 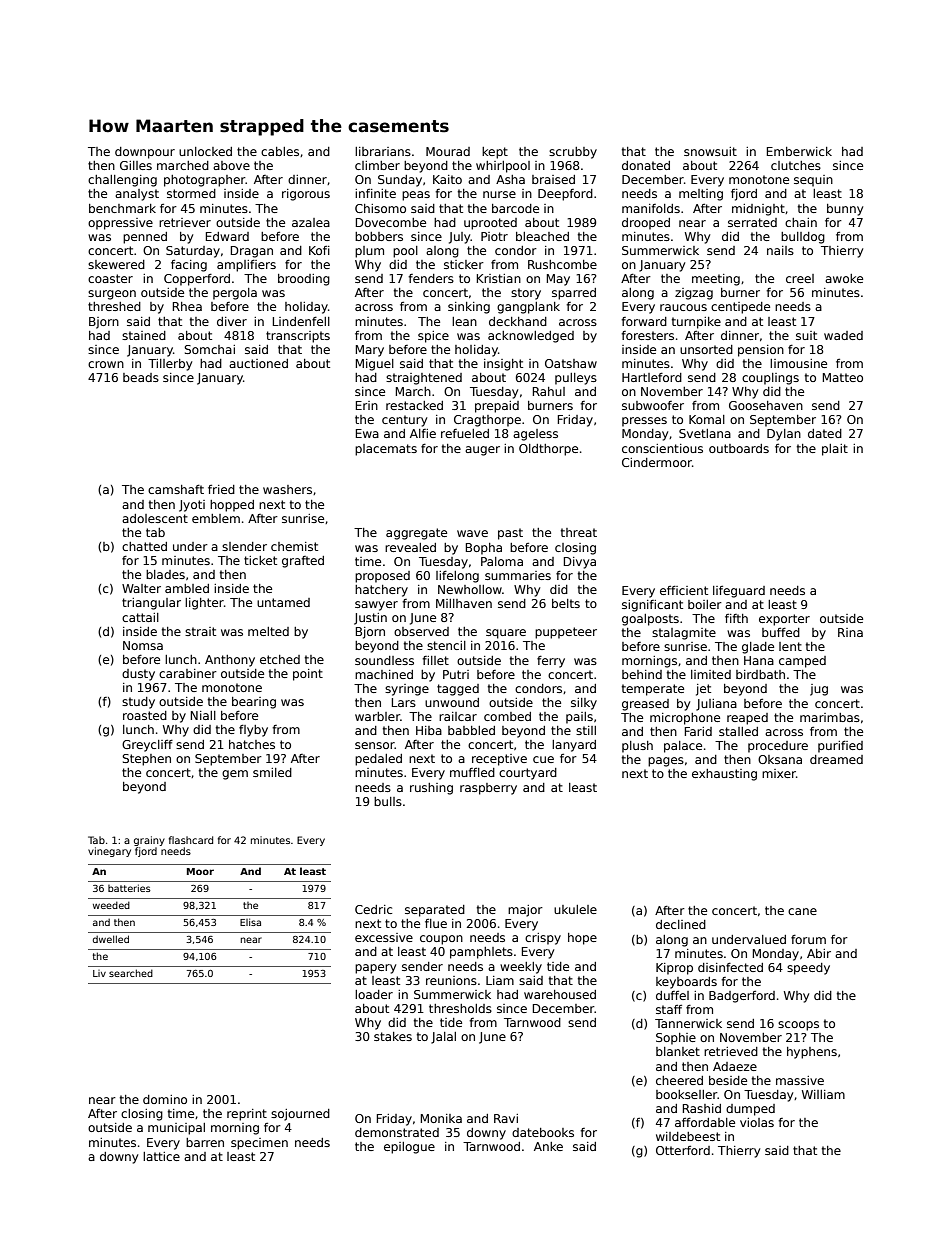 What do you see at coordinates (161, 1156) in the document?
I see `lattice` at bounding box center [161, 1156].
